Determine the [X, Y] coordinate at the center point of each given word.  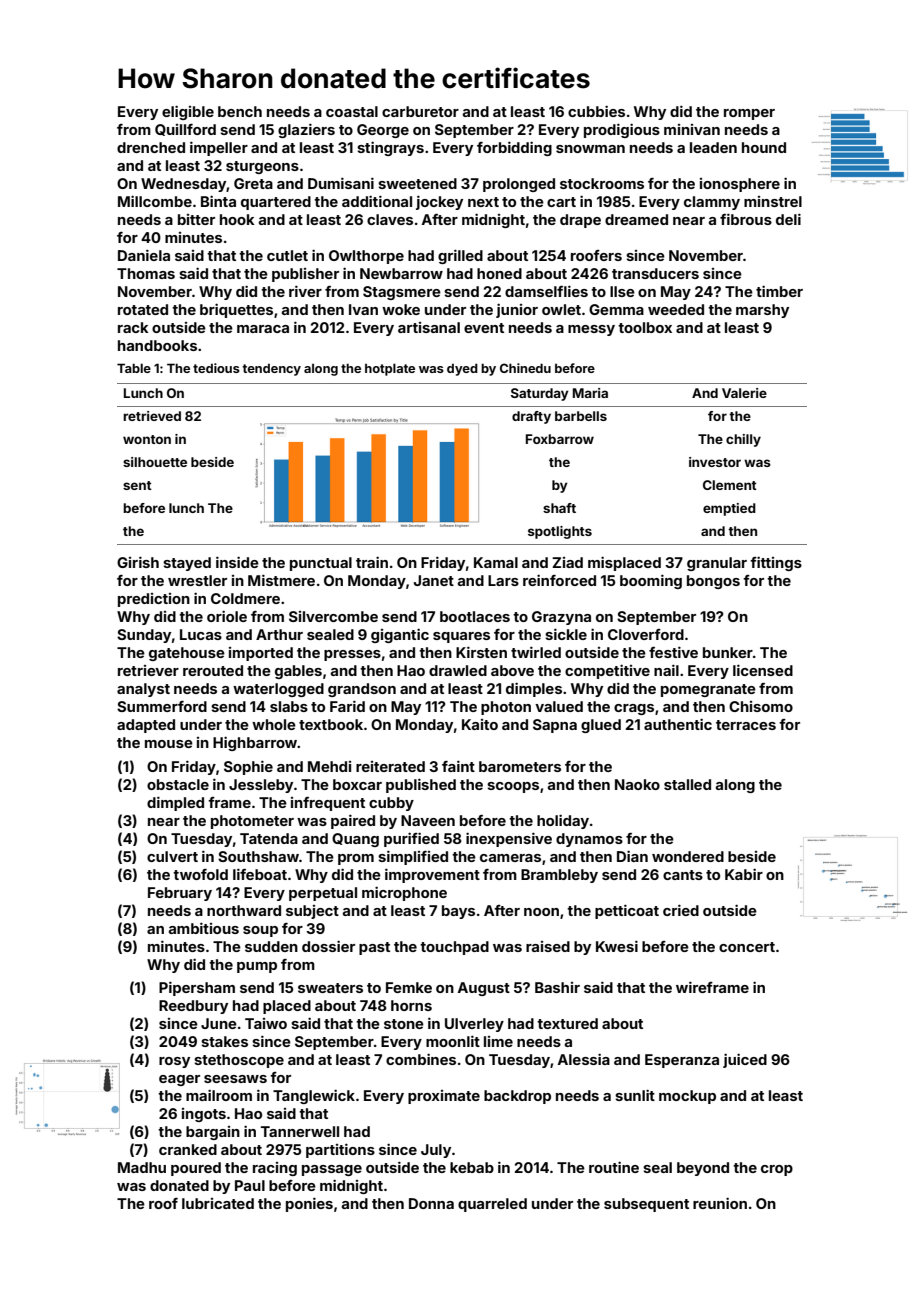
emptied [729, 509]
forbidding [514, 148]
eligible [188, 112]
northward [244, 910]
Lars [503, 580]
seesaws [235, 1079]
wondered [688, 856]
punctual [321, 564]
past [374, 948]
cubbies [596, 111]
